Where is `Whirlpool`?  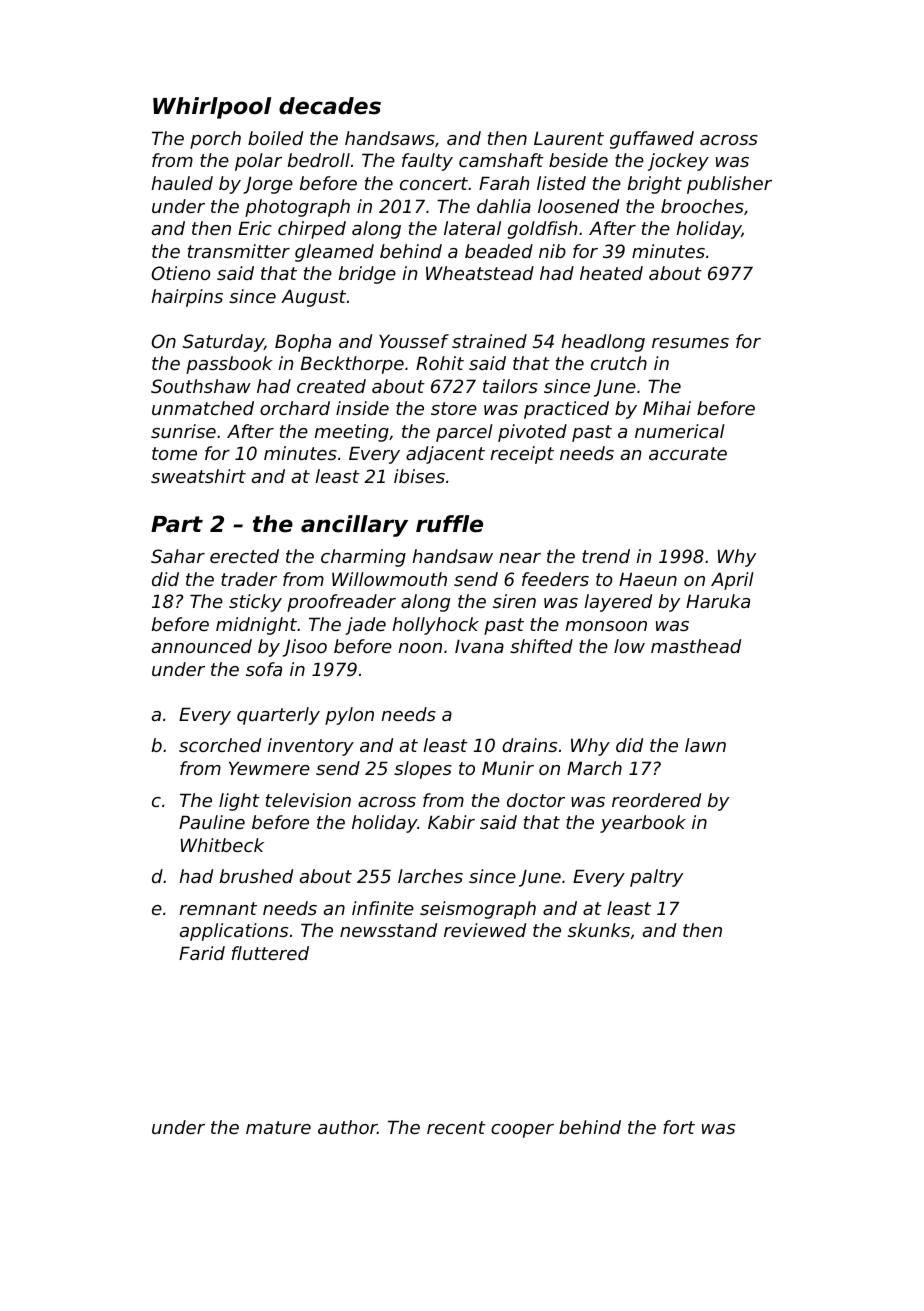
Whirlpool is located at coordinates (212, 108).
